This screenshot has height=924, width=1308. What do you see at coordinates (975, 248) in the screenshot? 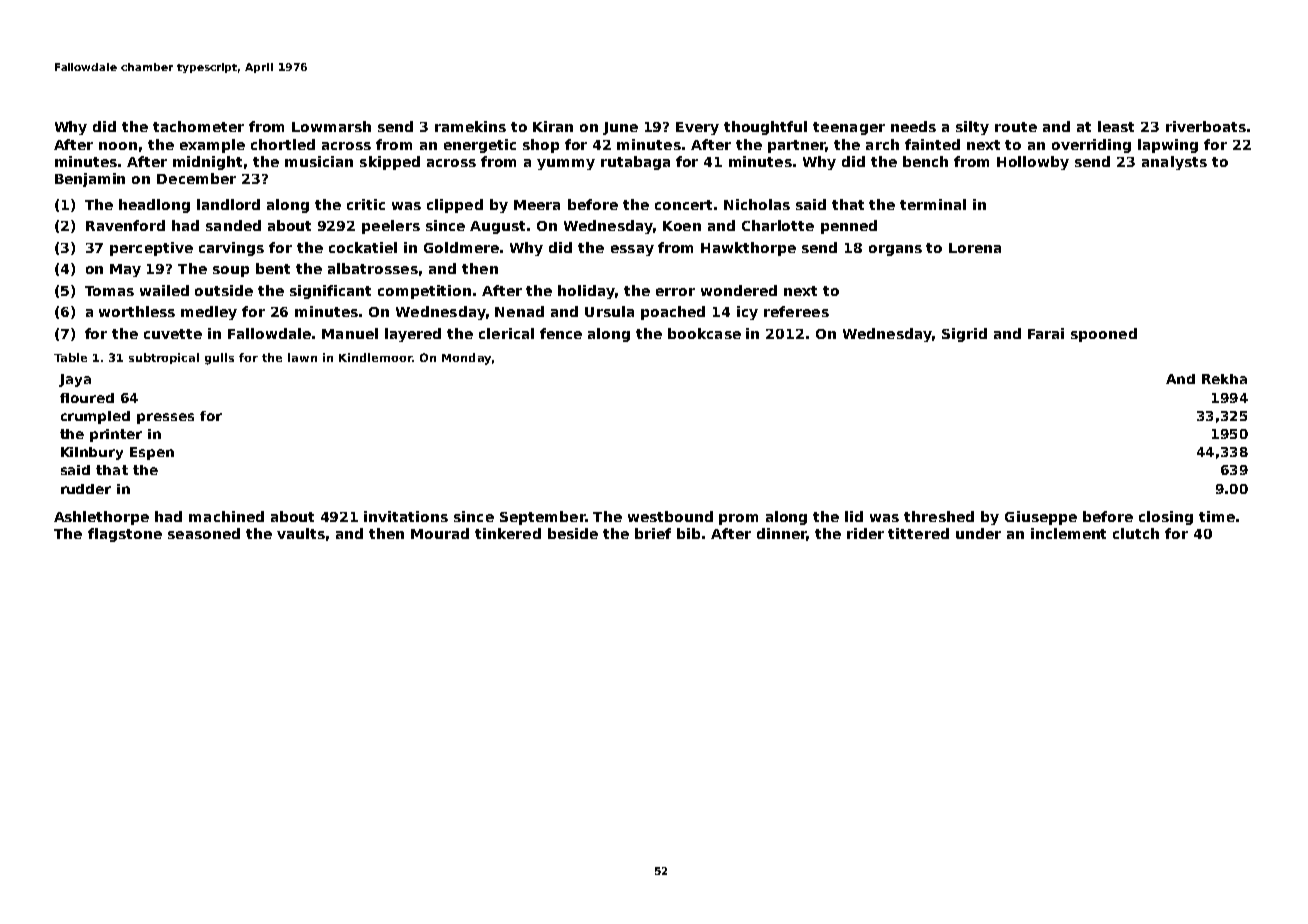
I see `Lorena` at bounding box center [975, 248].
